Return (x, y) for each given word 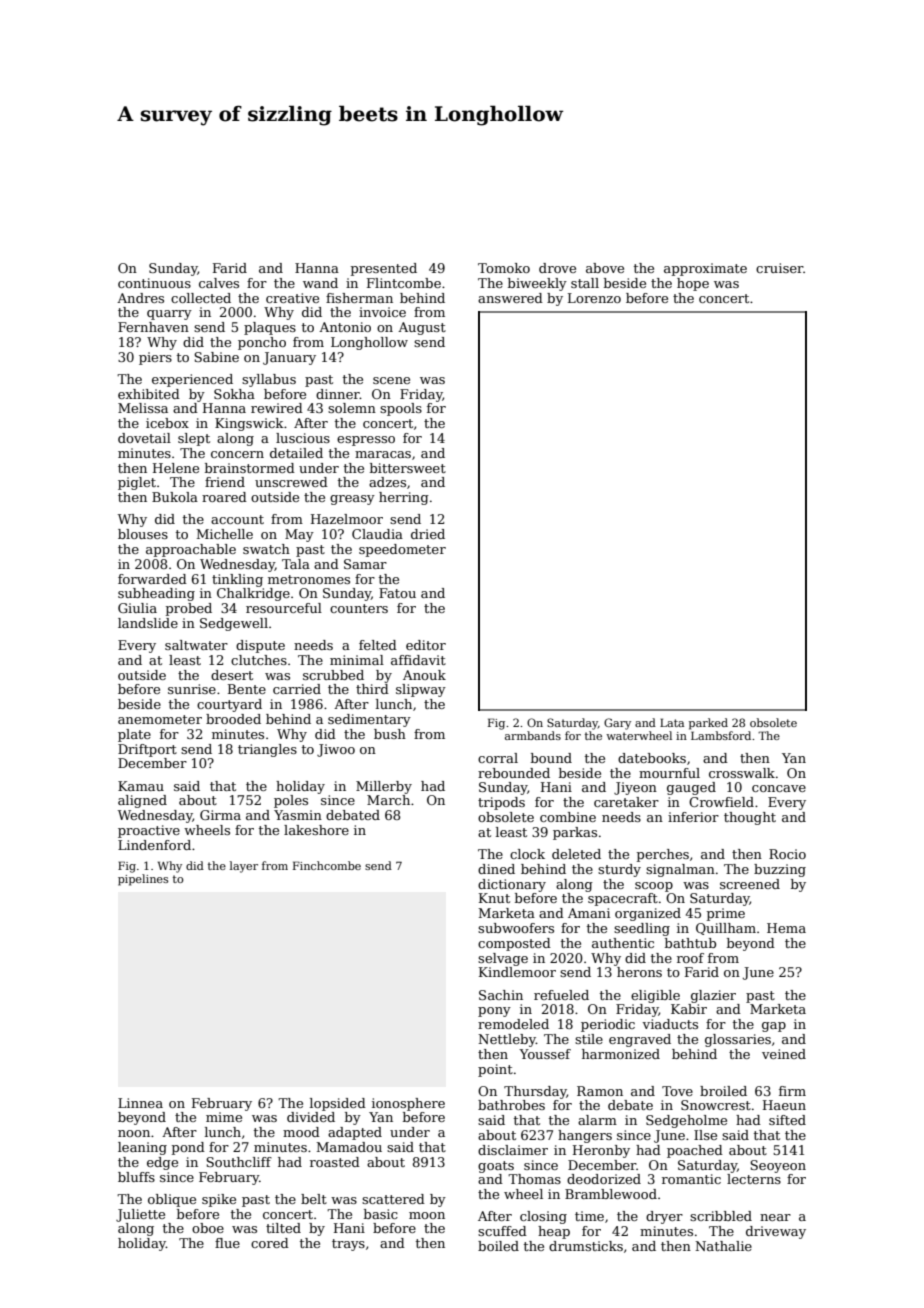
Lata (672, 722)
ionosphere (408, 1104)
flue (227, 1243)
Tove (677, 1091)
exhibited (149, 394)
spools (401, 409)
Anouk (424, 675)
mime (224, 1117)
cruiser (779, 268)
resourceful (284, 608)
